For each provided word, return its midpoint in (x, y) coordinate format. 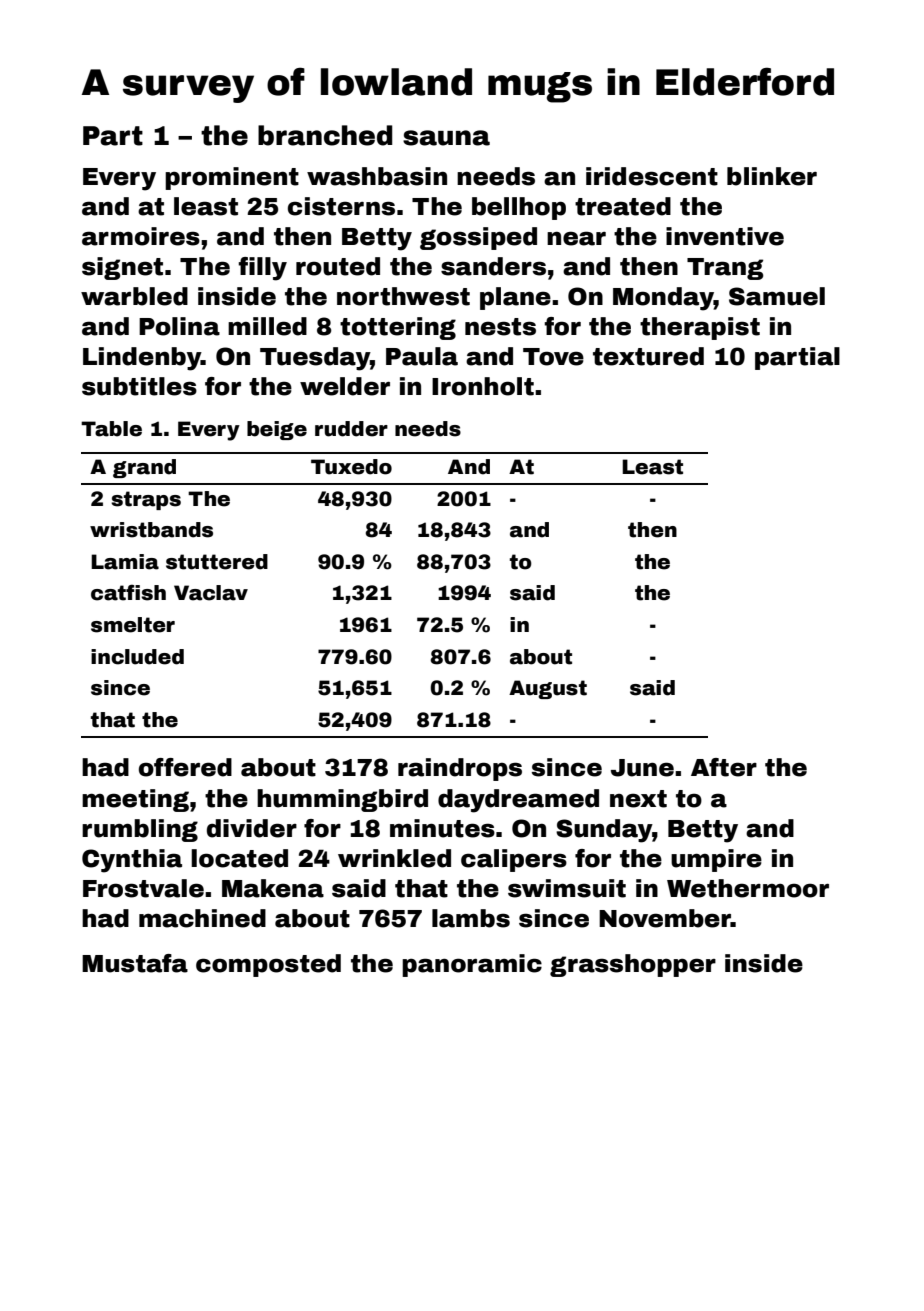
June (642, 768)
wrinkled (394, 858)
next (638, 799)
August (548, 689)
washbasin (377, 176)
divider (252, 828)
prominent (232, 178)
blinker (772, 176)
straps (146, 500)
